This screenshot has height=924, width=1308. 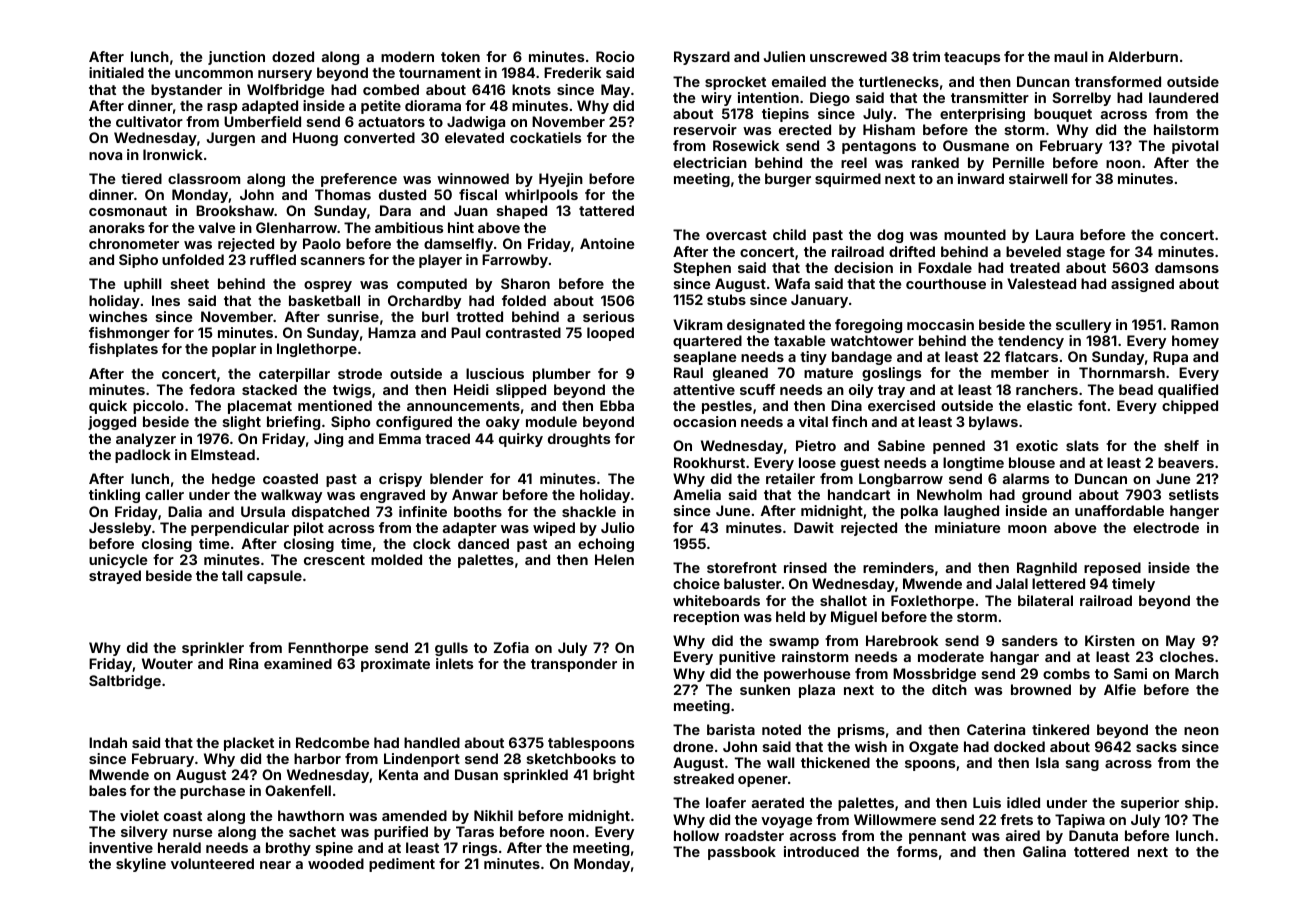 I want to click on electrode, so click(x=1166, y=527).
